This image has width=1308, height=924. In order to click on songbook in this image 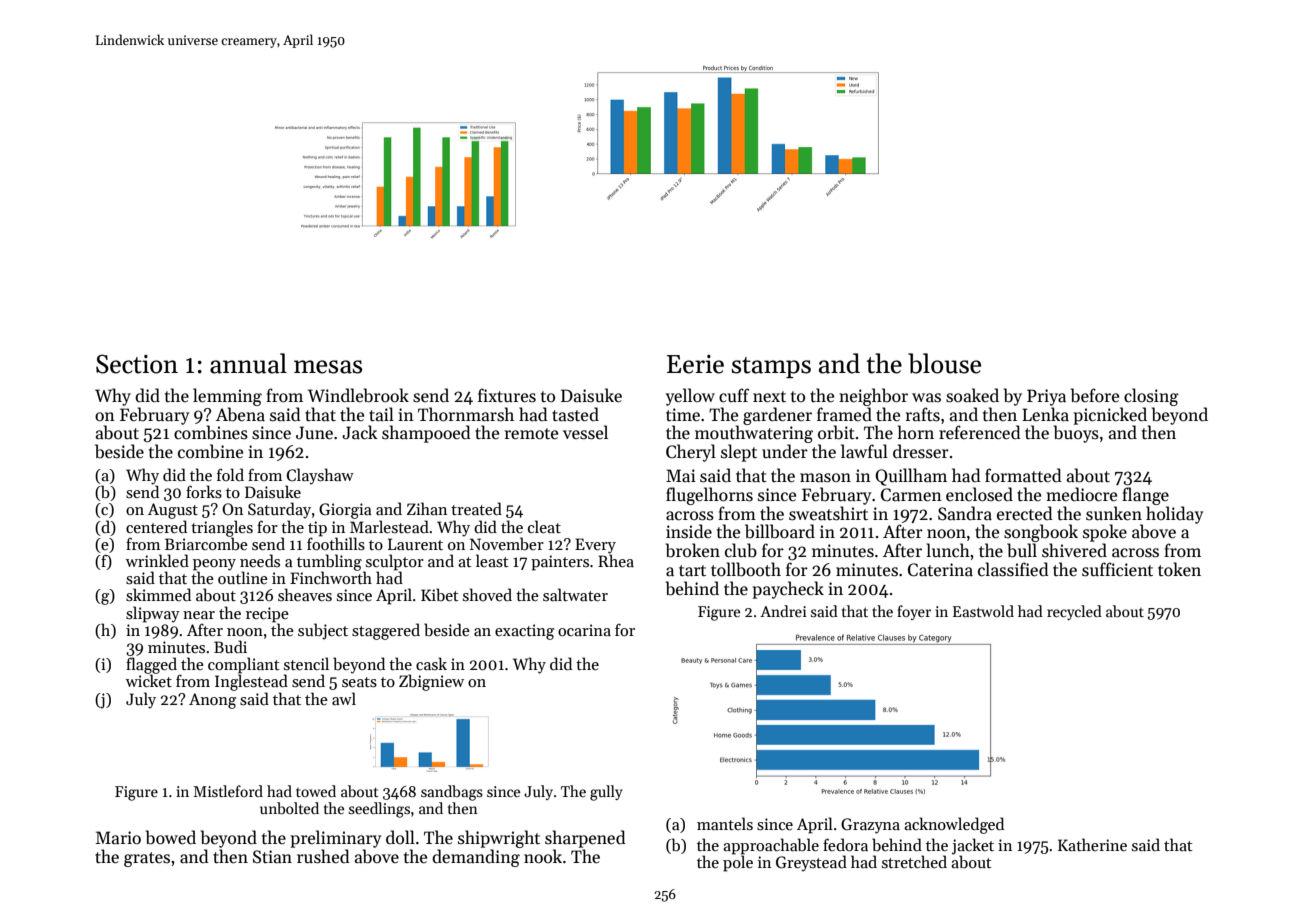, I will do `click(1041, 533)`.
